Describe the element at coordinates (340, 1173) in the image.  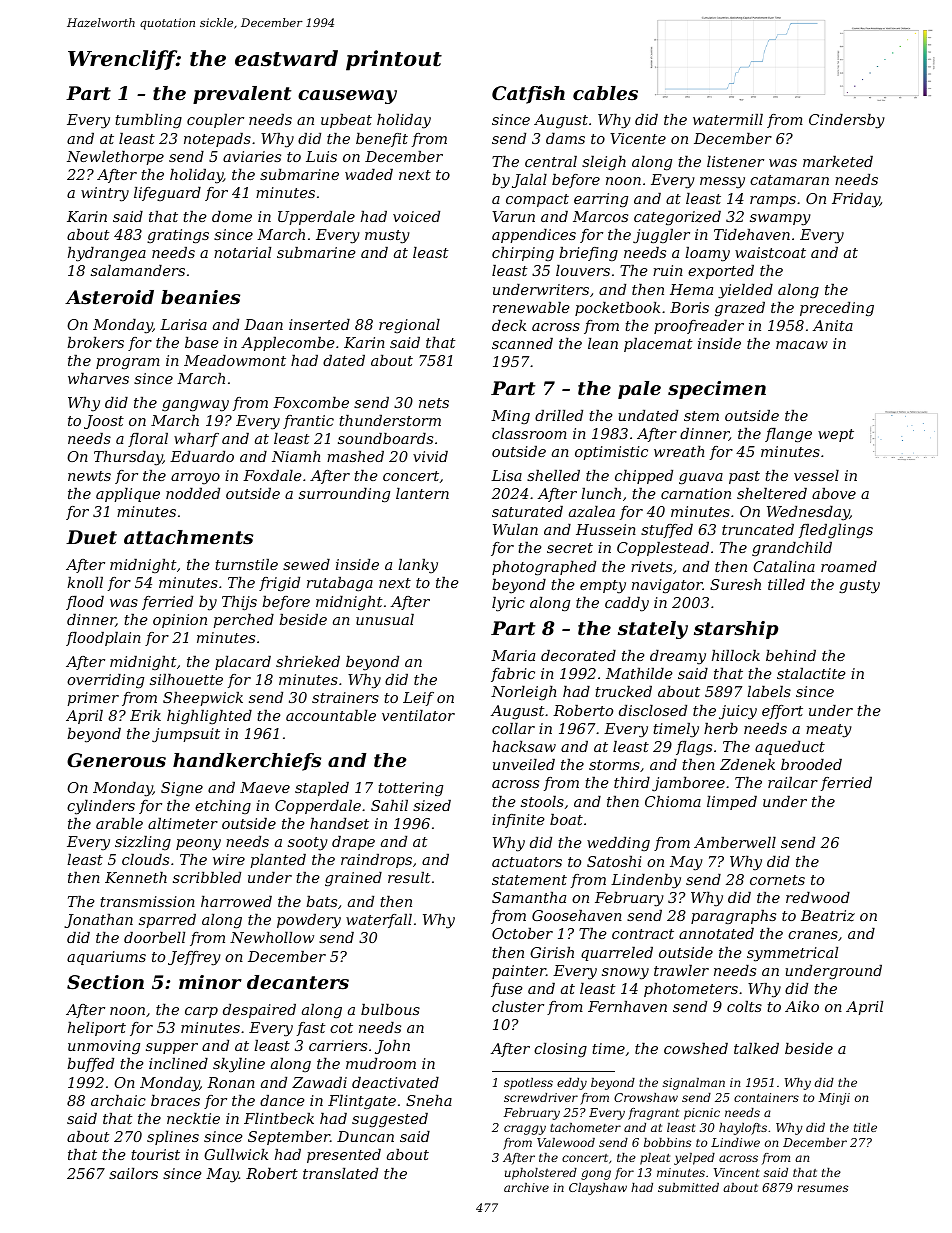
I see `translated` at that location.
